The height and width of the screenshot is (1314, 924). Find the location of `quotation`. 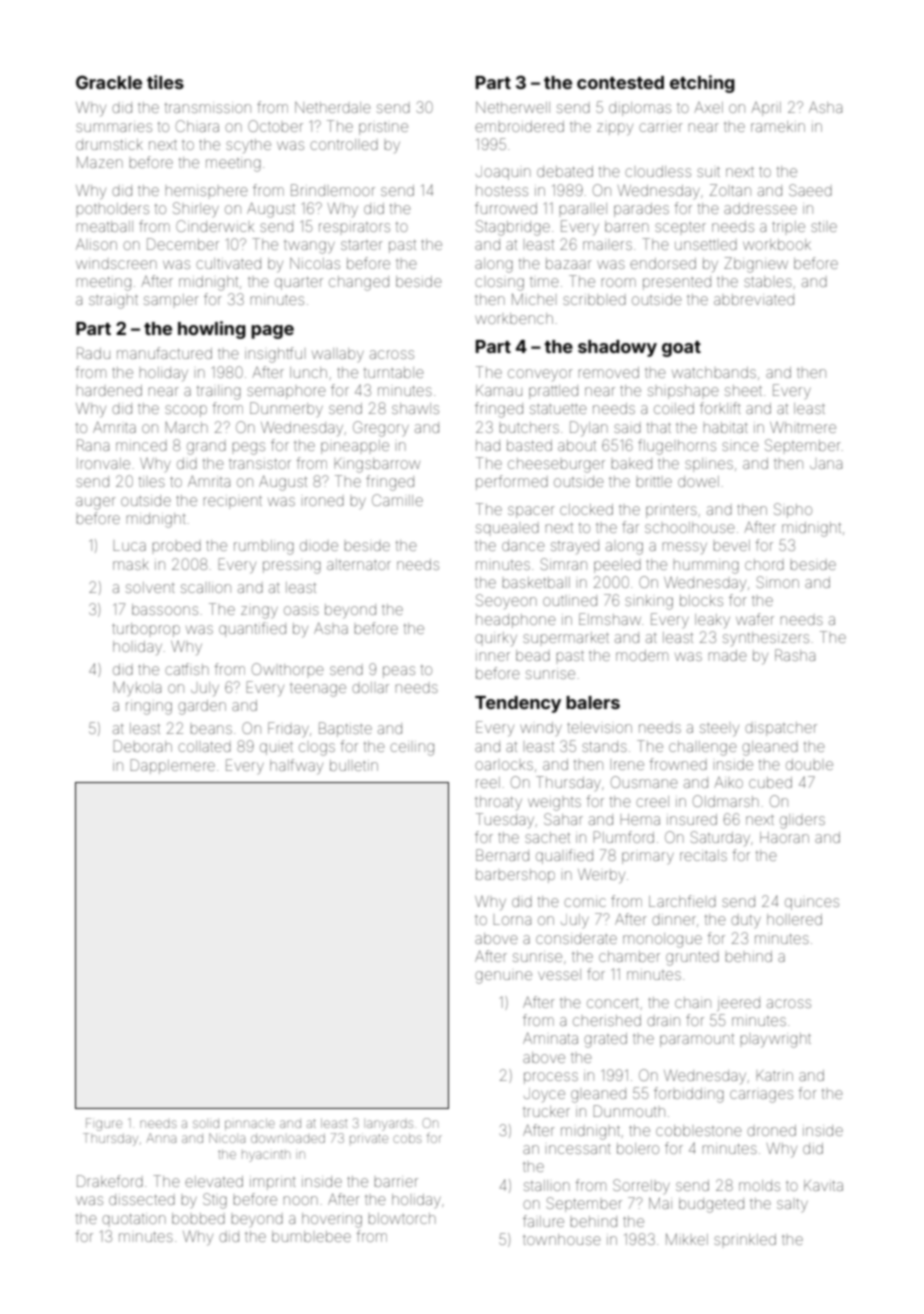

quotation is located at coordinates (134, 1219).
